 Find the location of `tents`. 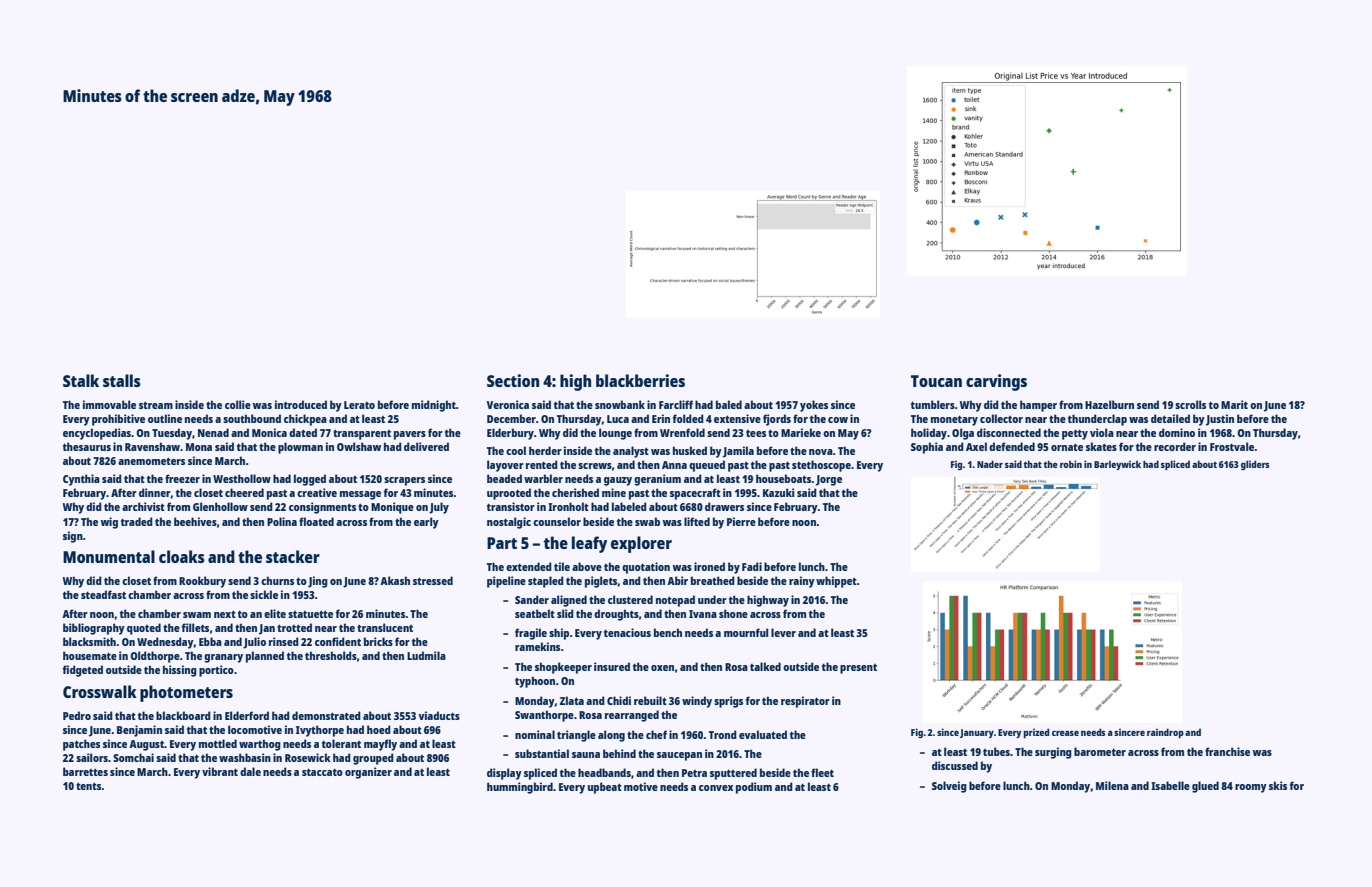

tents is located at coordinates (89, 786).
